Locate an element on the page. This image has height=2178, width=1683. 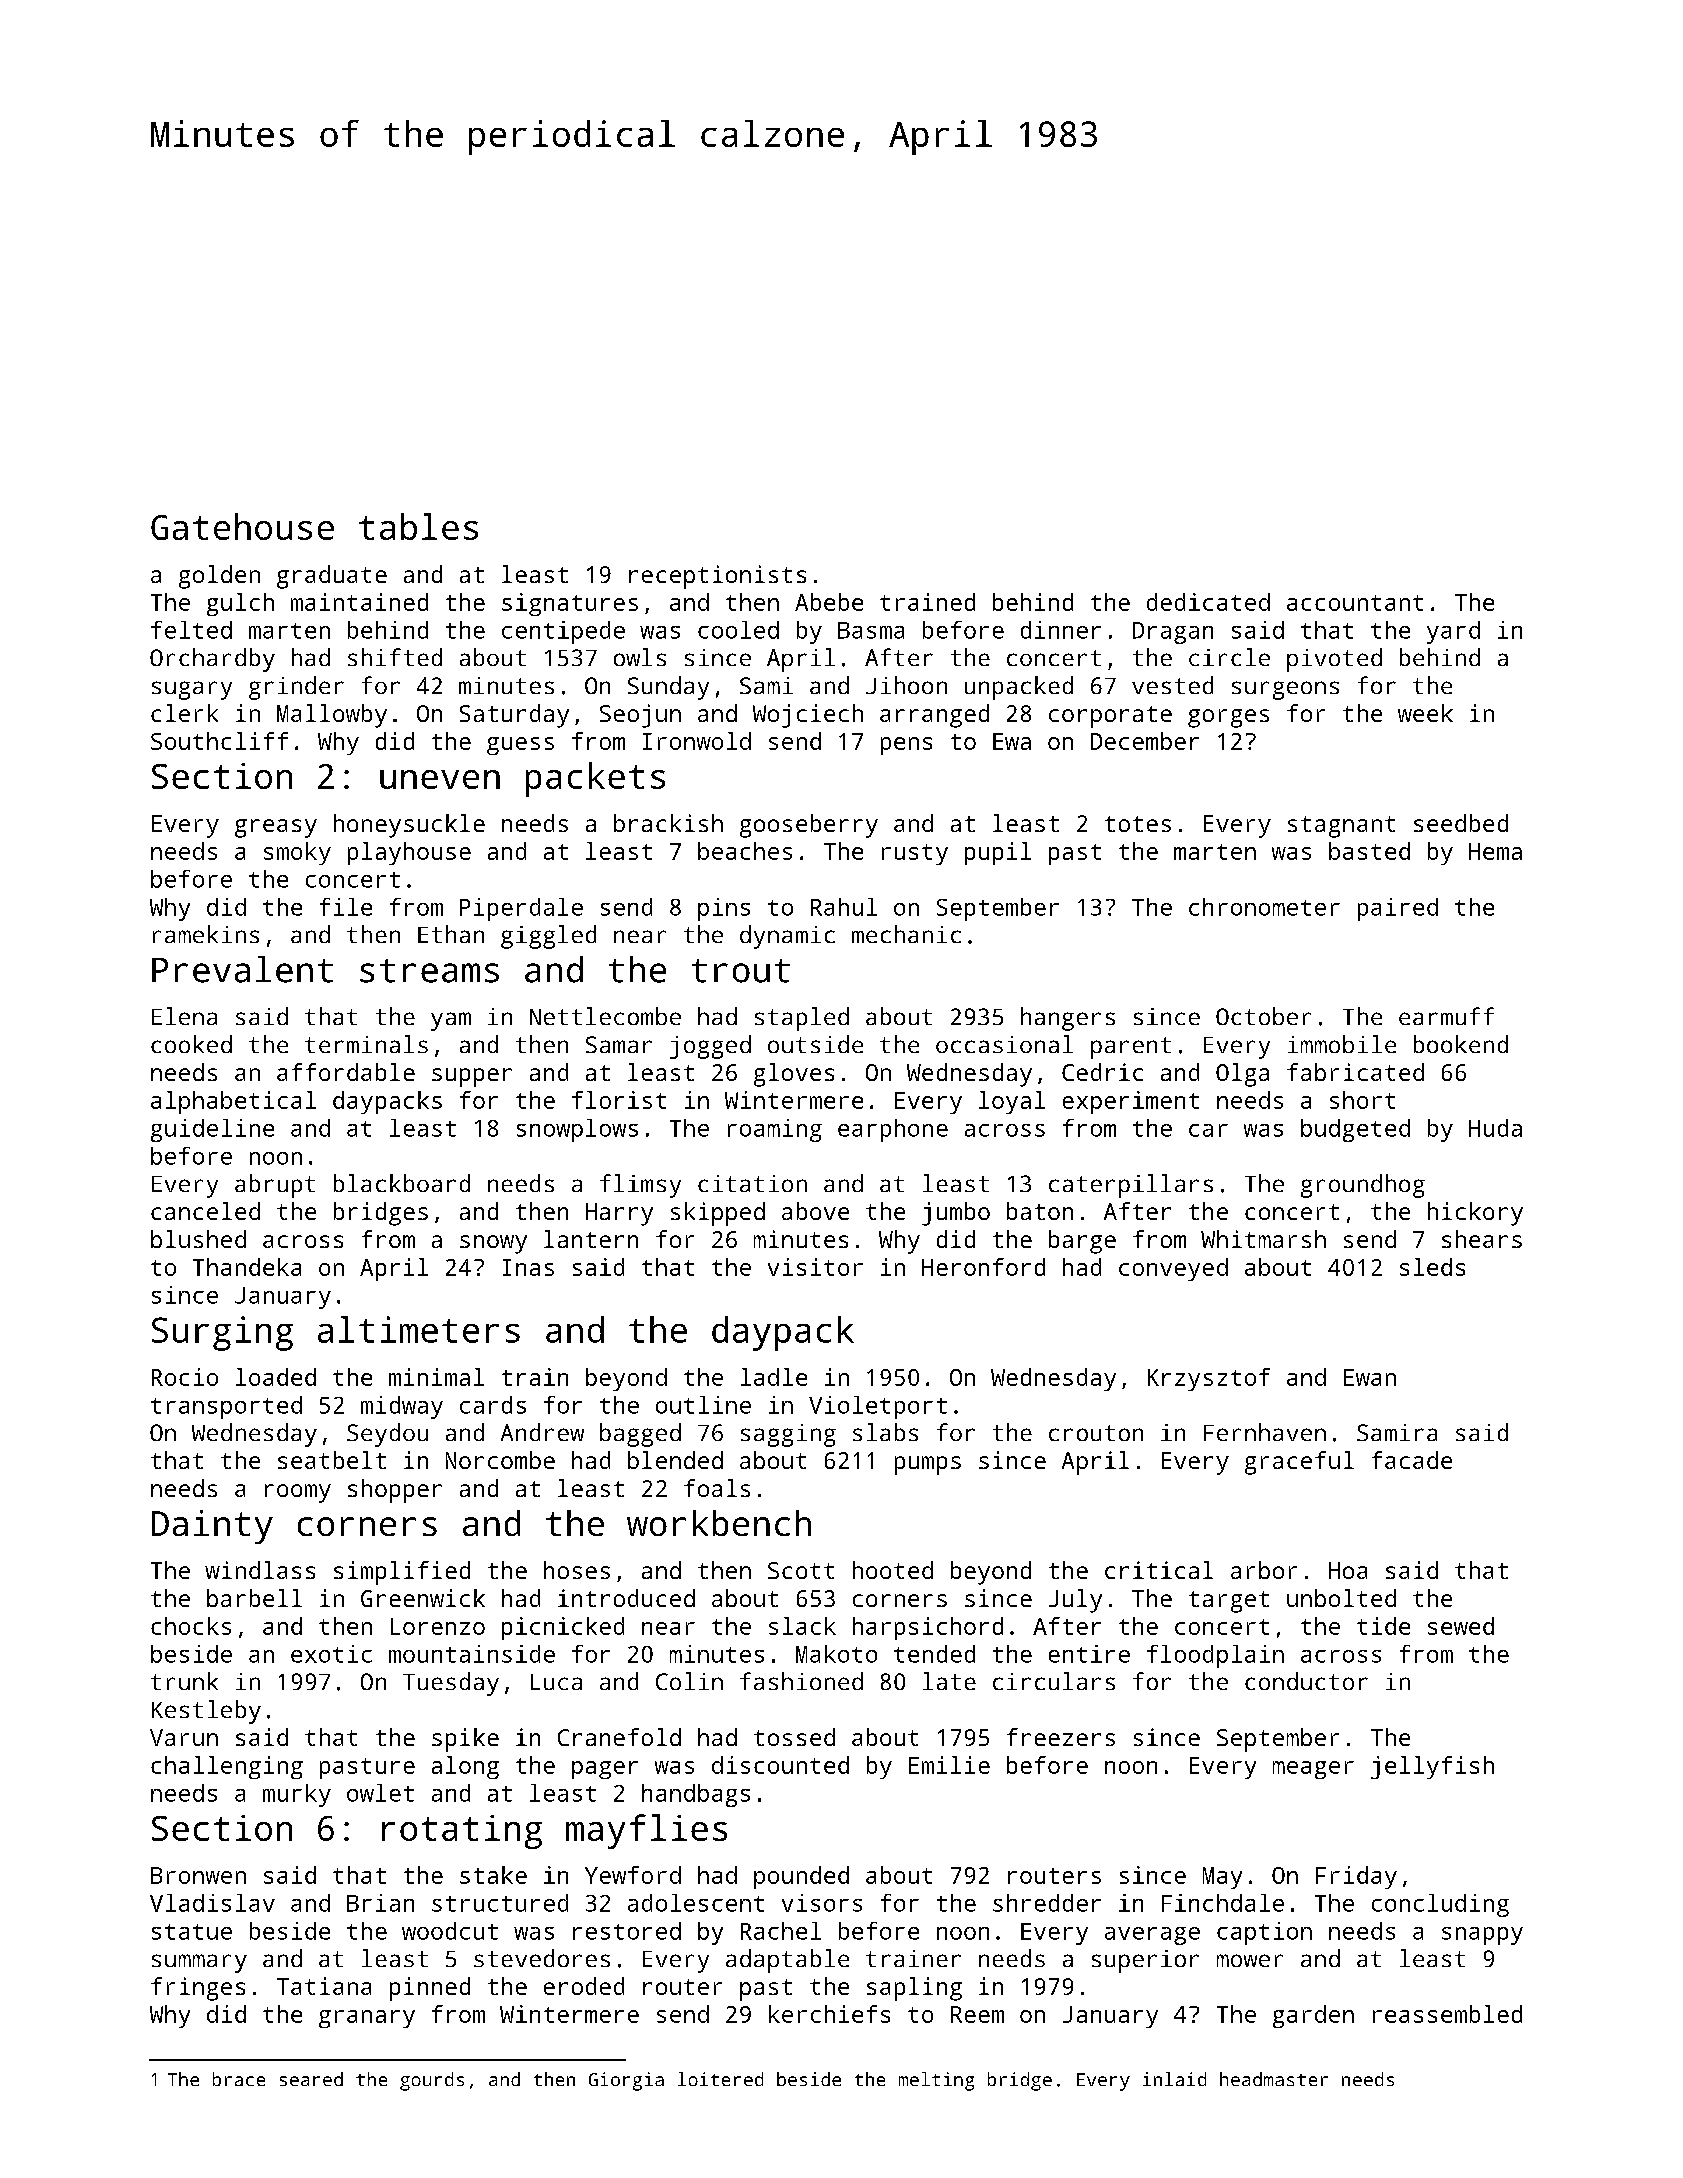
dinner is located at coordinates (1061, 630).
